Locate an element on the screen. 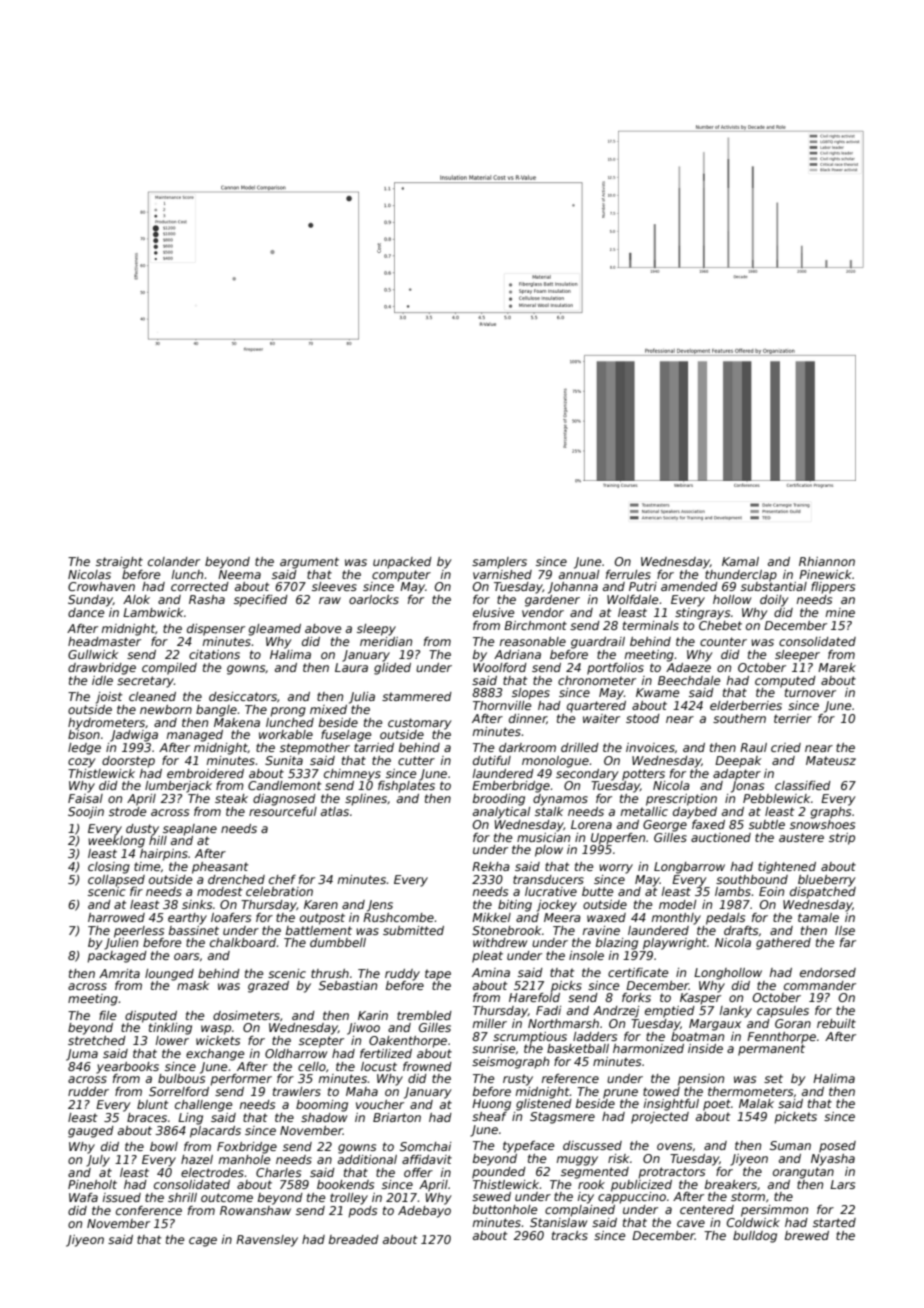  desiccators is located at coordinates (243, 696).
